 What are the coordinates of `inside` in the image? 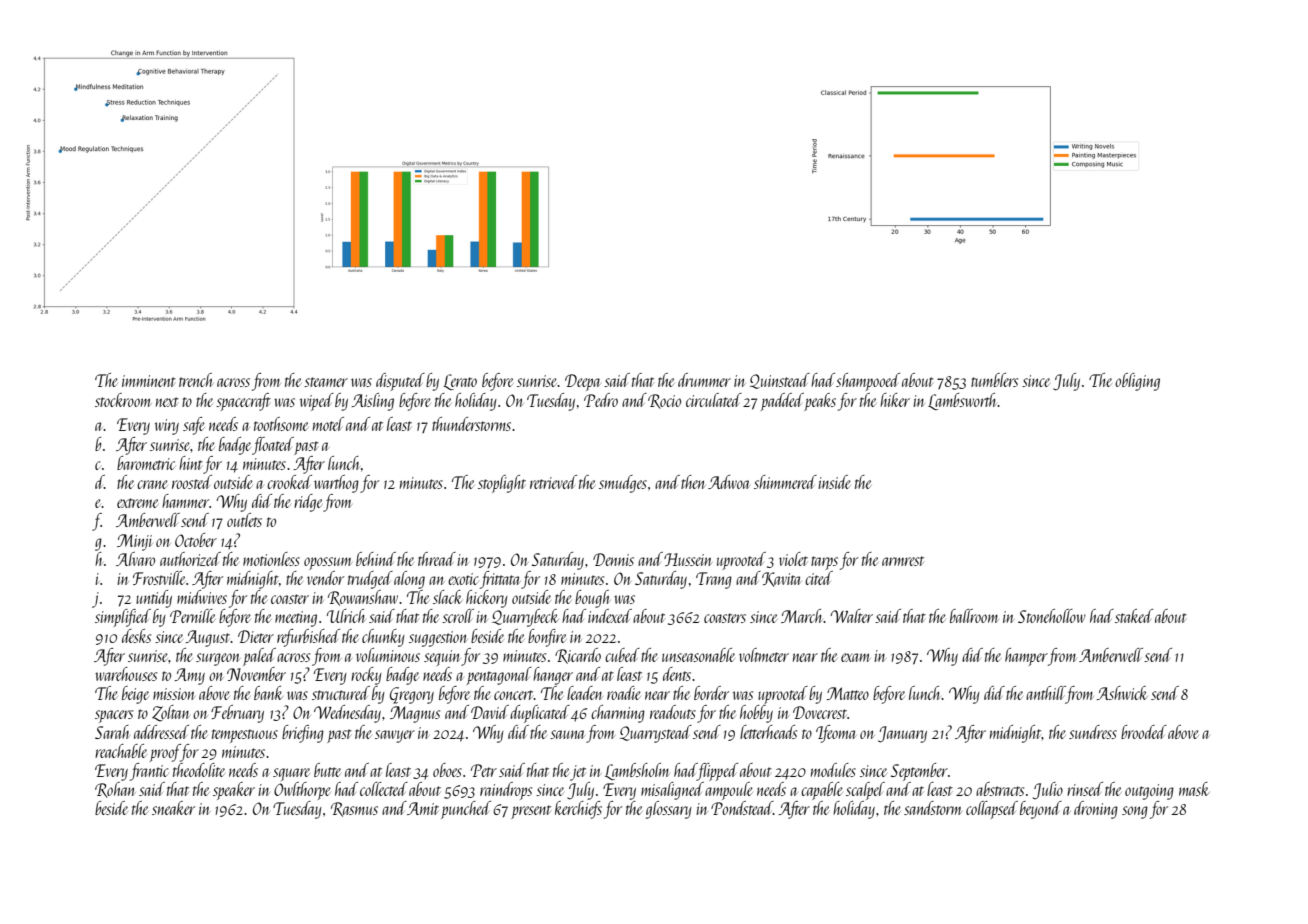 It's located at (834, 482).
